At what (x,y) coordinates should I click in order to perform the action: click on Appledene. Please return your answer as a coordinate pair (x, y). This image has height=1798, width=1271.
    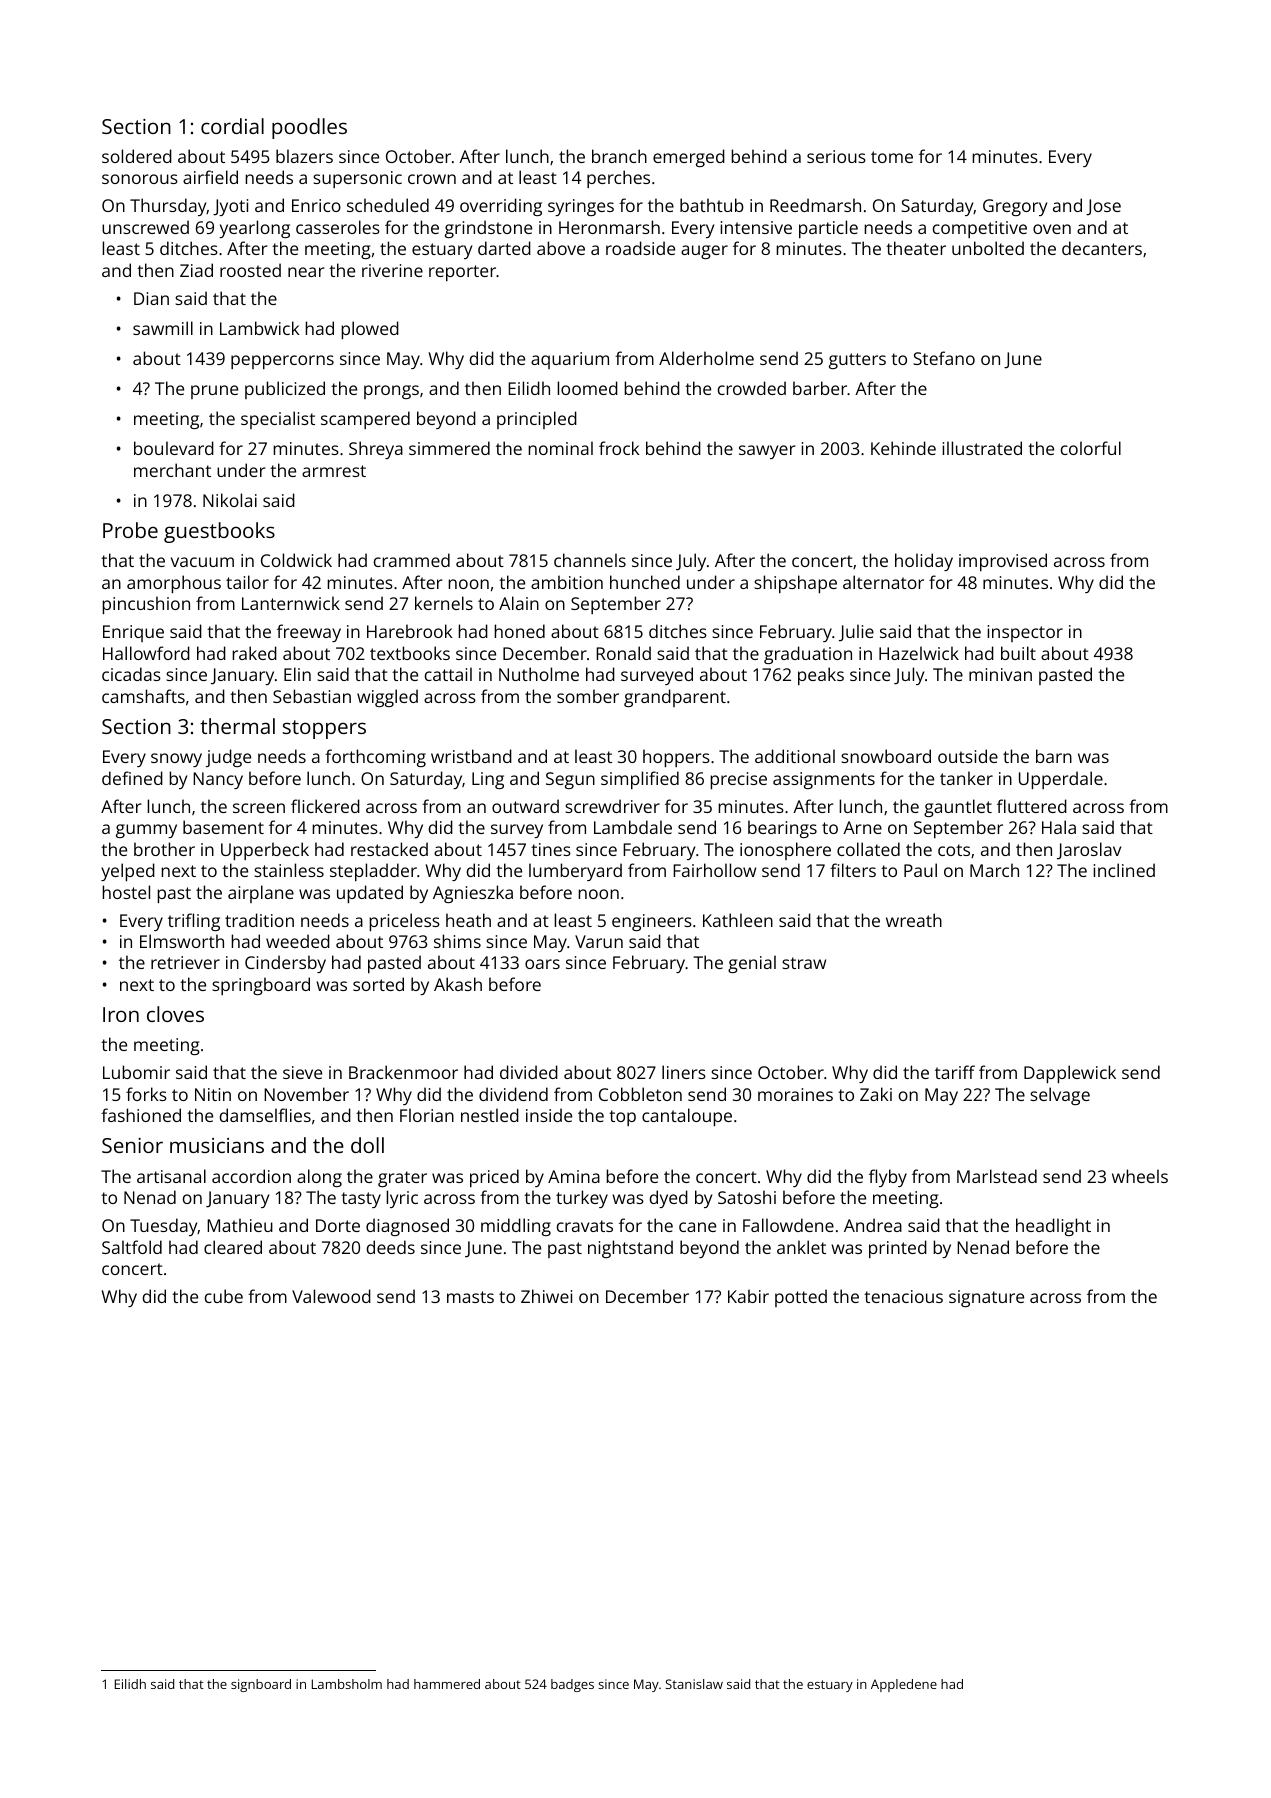
    Looking at the image, I should click on (904, 1685).
